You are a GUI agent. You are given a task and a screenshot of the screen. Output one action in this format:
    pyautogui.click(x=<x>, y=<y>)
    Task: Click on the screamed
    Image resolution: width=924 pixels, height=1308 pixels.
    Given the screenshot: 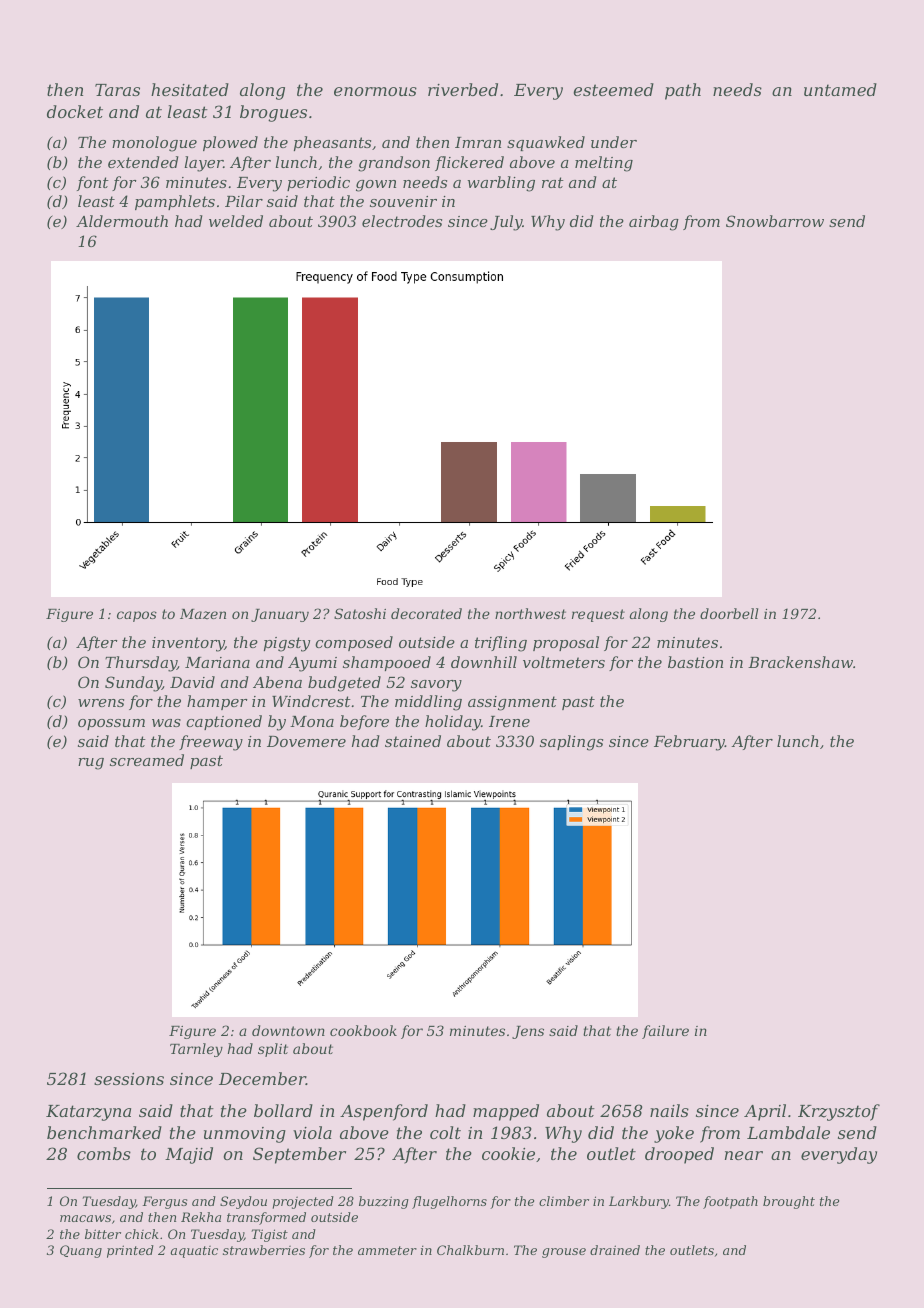 What is the action you would take?
    pyautogui.click(x=147, y=760)
